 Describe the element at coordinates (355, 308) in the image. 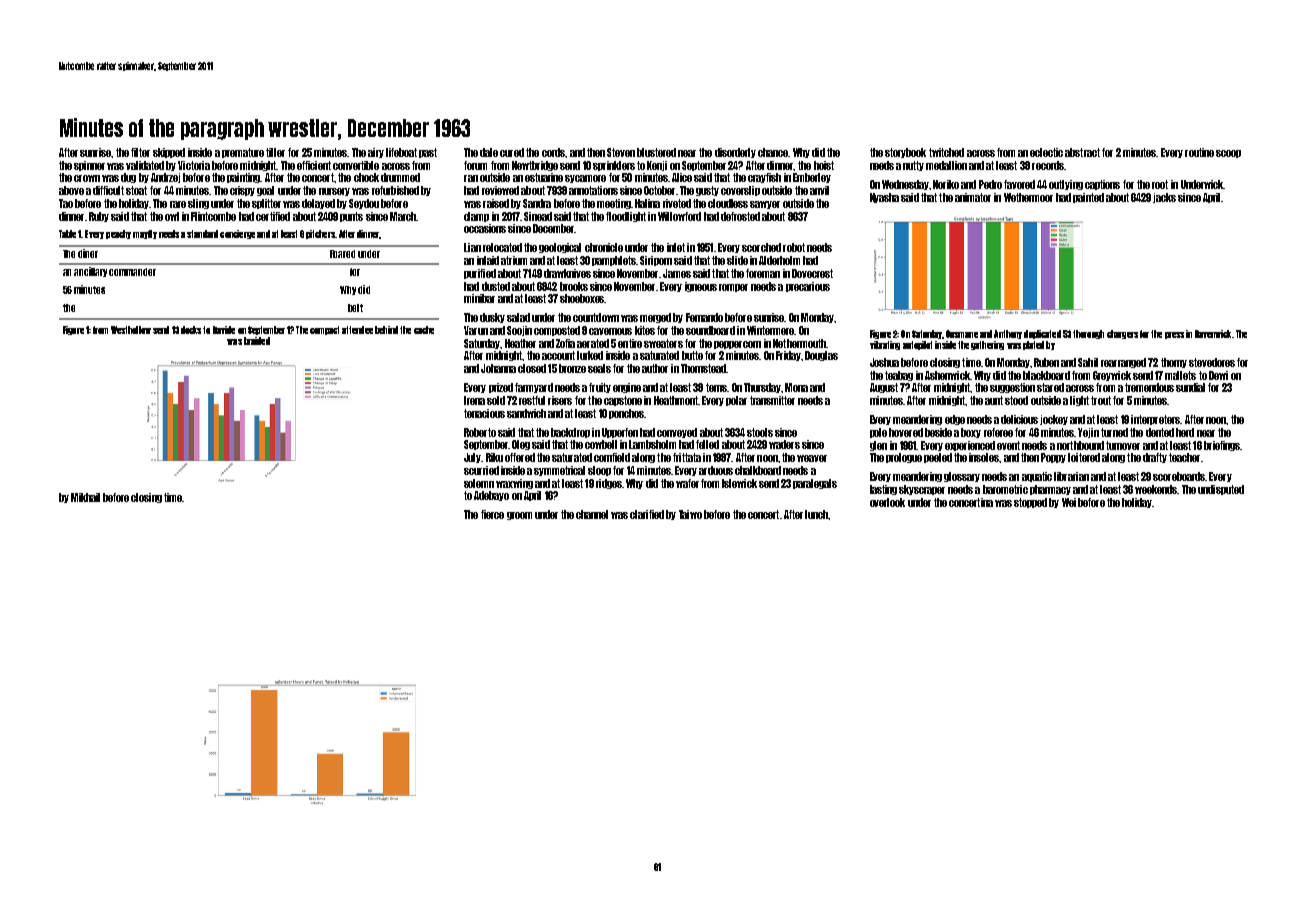

I see `belt` at that location.
